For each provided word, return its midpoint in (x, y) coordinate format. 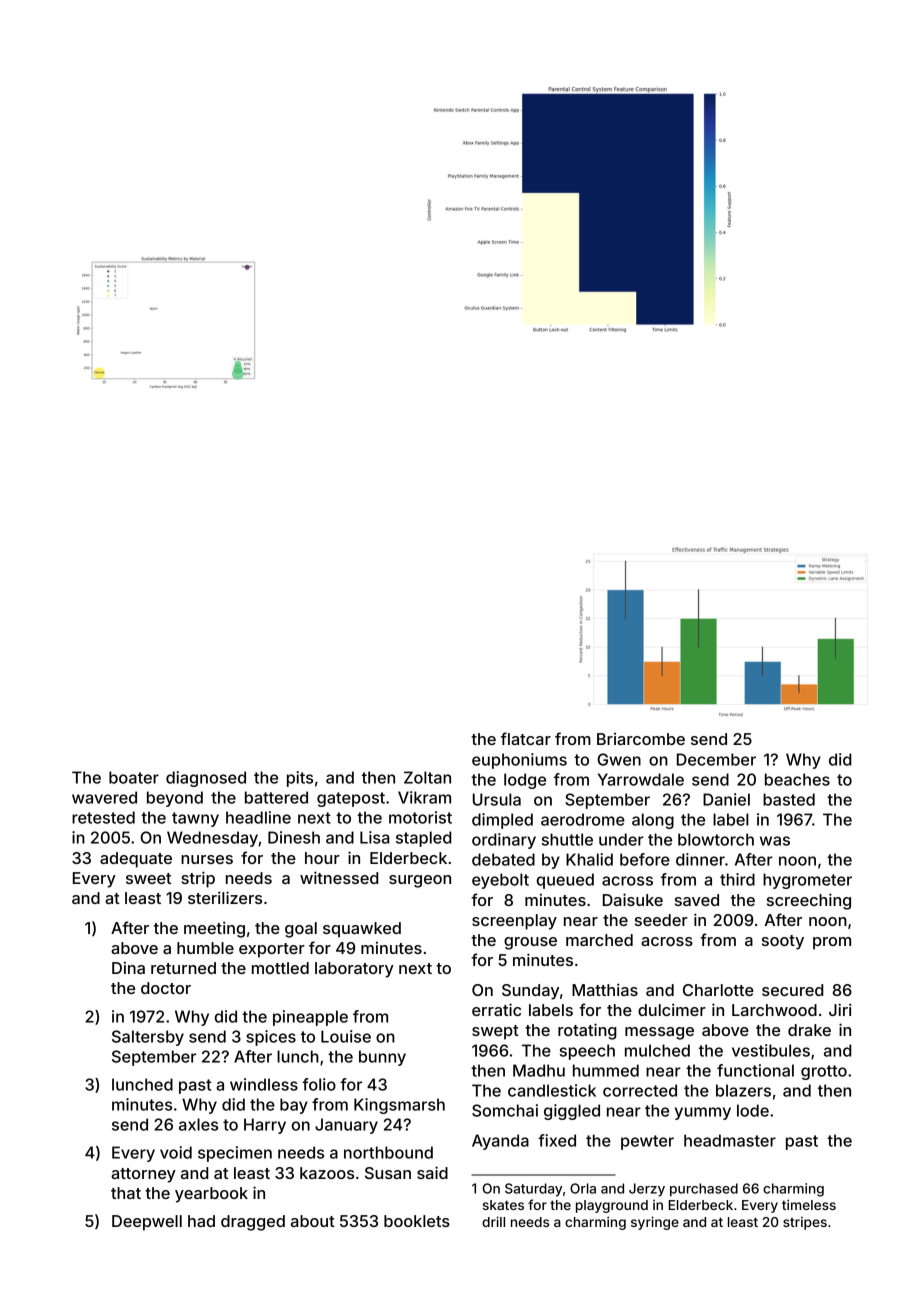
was (775, 841)
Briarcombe (641, 739)
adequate (136, 860)
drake (809, 1030)
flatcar (526, 738)
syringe (655, 1223)
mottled (280, 968)
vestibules (771, 1050)
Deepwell (147, 1223)
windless (264, 1084)
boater (134, 777)
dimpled (502, 821)
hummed (606, 1070)
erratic (496, 1009)
